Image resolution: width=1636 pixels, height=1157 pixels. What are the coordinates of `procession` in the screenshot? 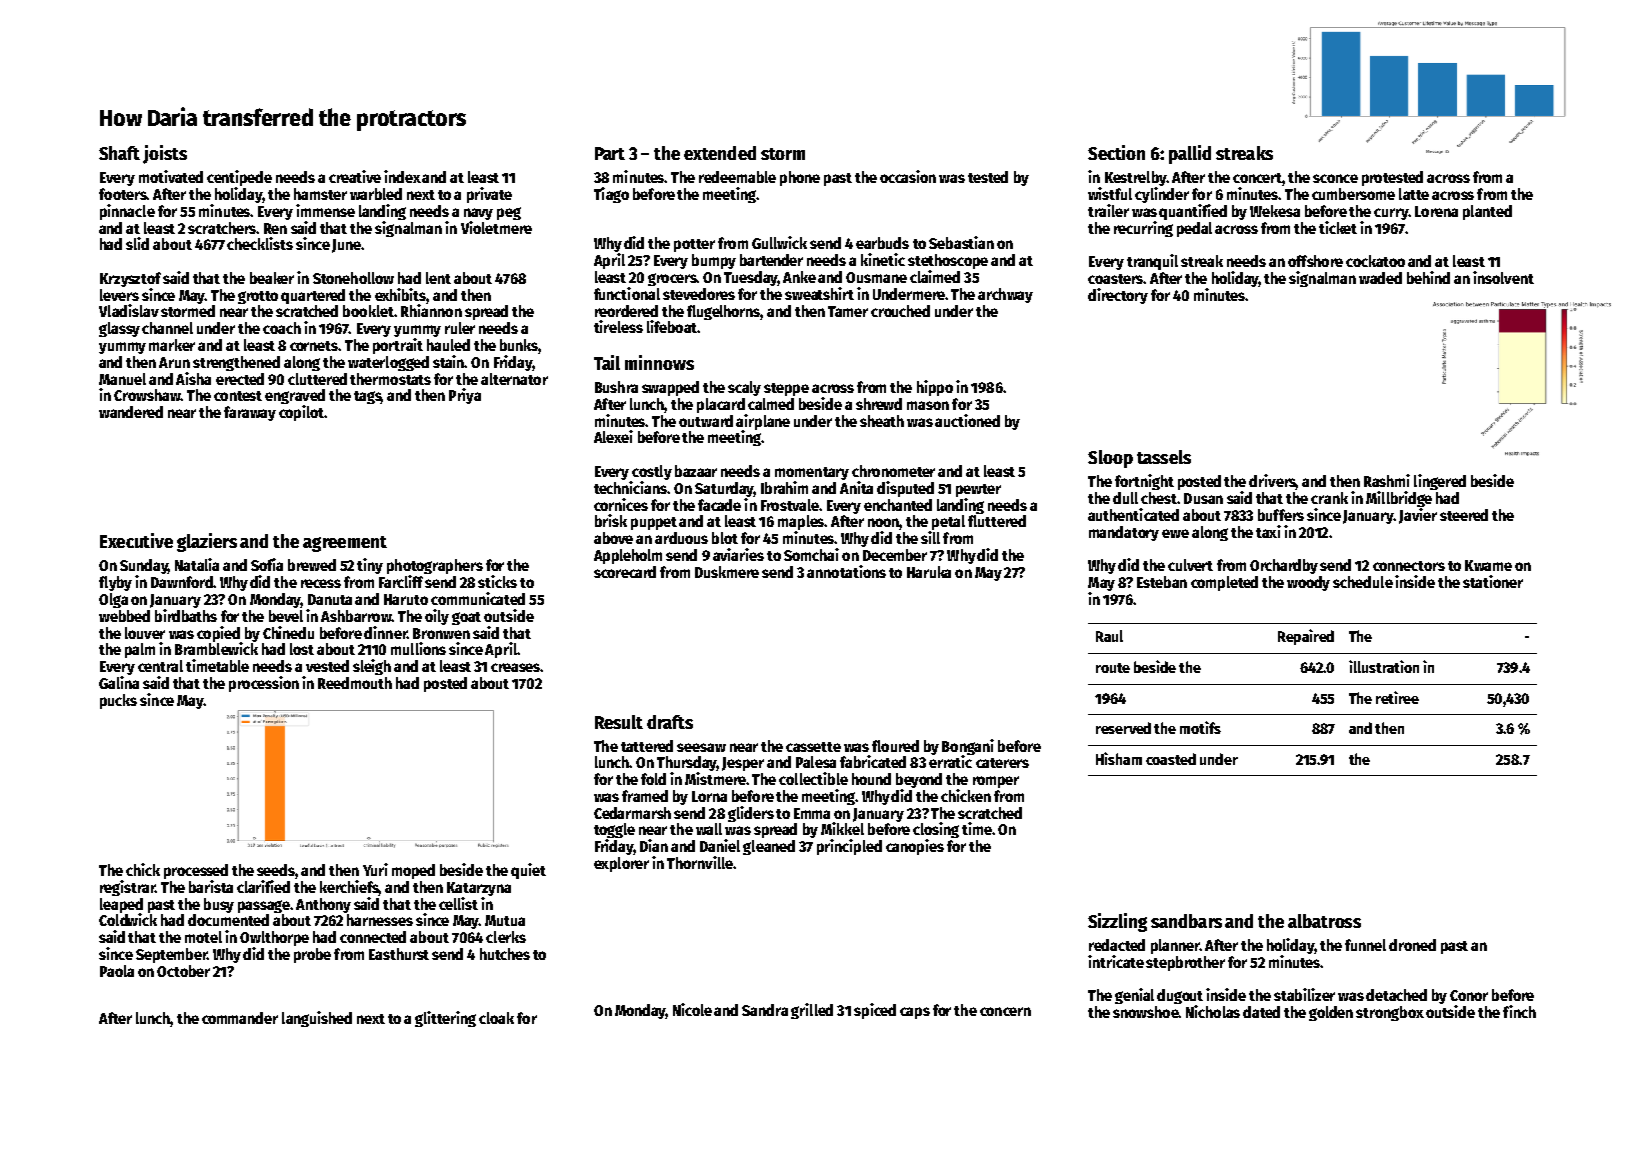 It's located at (264, 684).
